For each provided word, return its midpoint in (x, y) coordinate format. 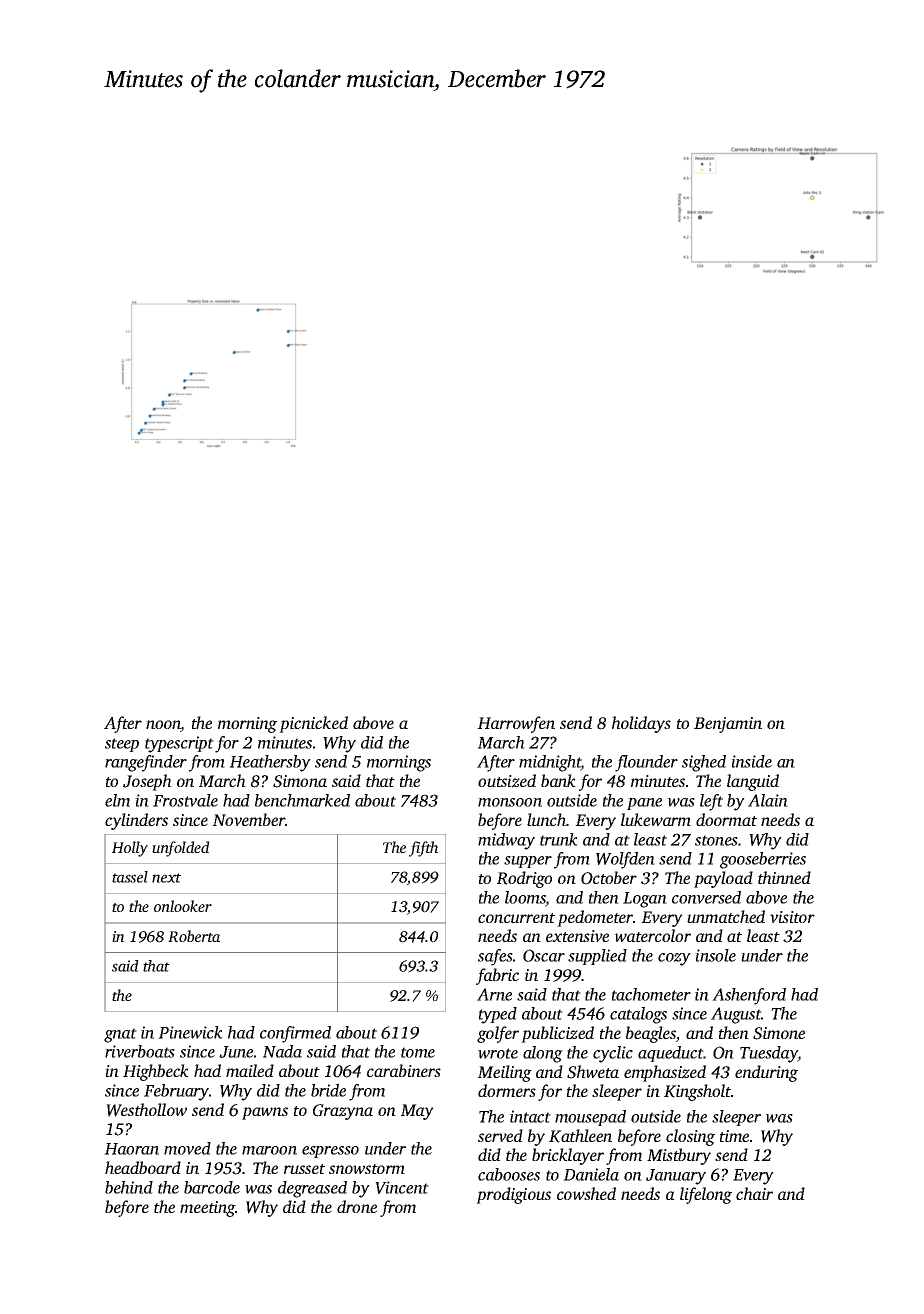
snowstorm (367, 1169)
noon (163, 726)
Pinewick (190, 1032)
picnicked (313, 724)
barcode (212, 1187)
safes (495, 957)
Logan (645, 900)
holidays (641, 724)
